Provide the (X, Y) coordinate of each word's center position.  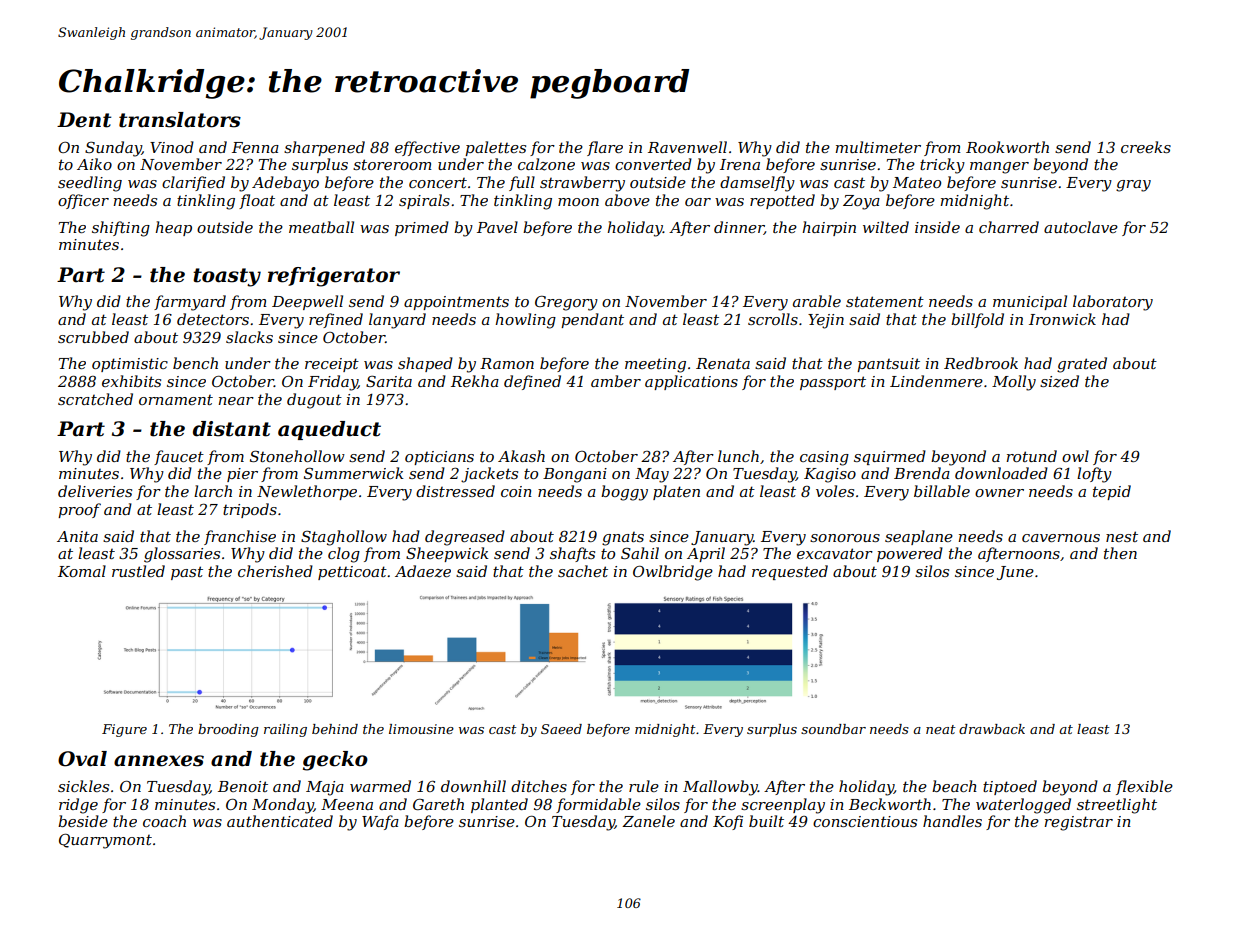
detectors (213, 319)
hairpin (829, 228)
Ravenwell (687, 147)
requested (790, 572)
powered (910, 554)
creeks (1146, 147)
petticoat (352, 573)
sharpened (324, 148)
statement (885, 301)
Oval (82, 759)
